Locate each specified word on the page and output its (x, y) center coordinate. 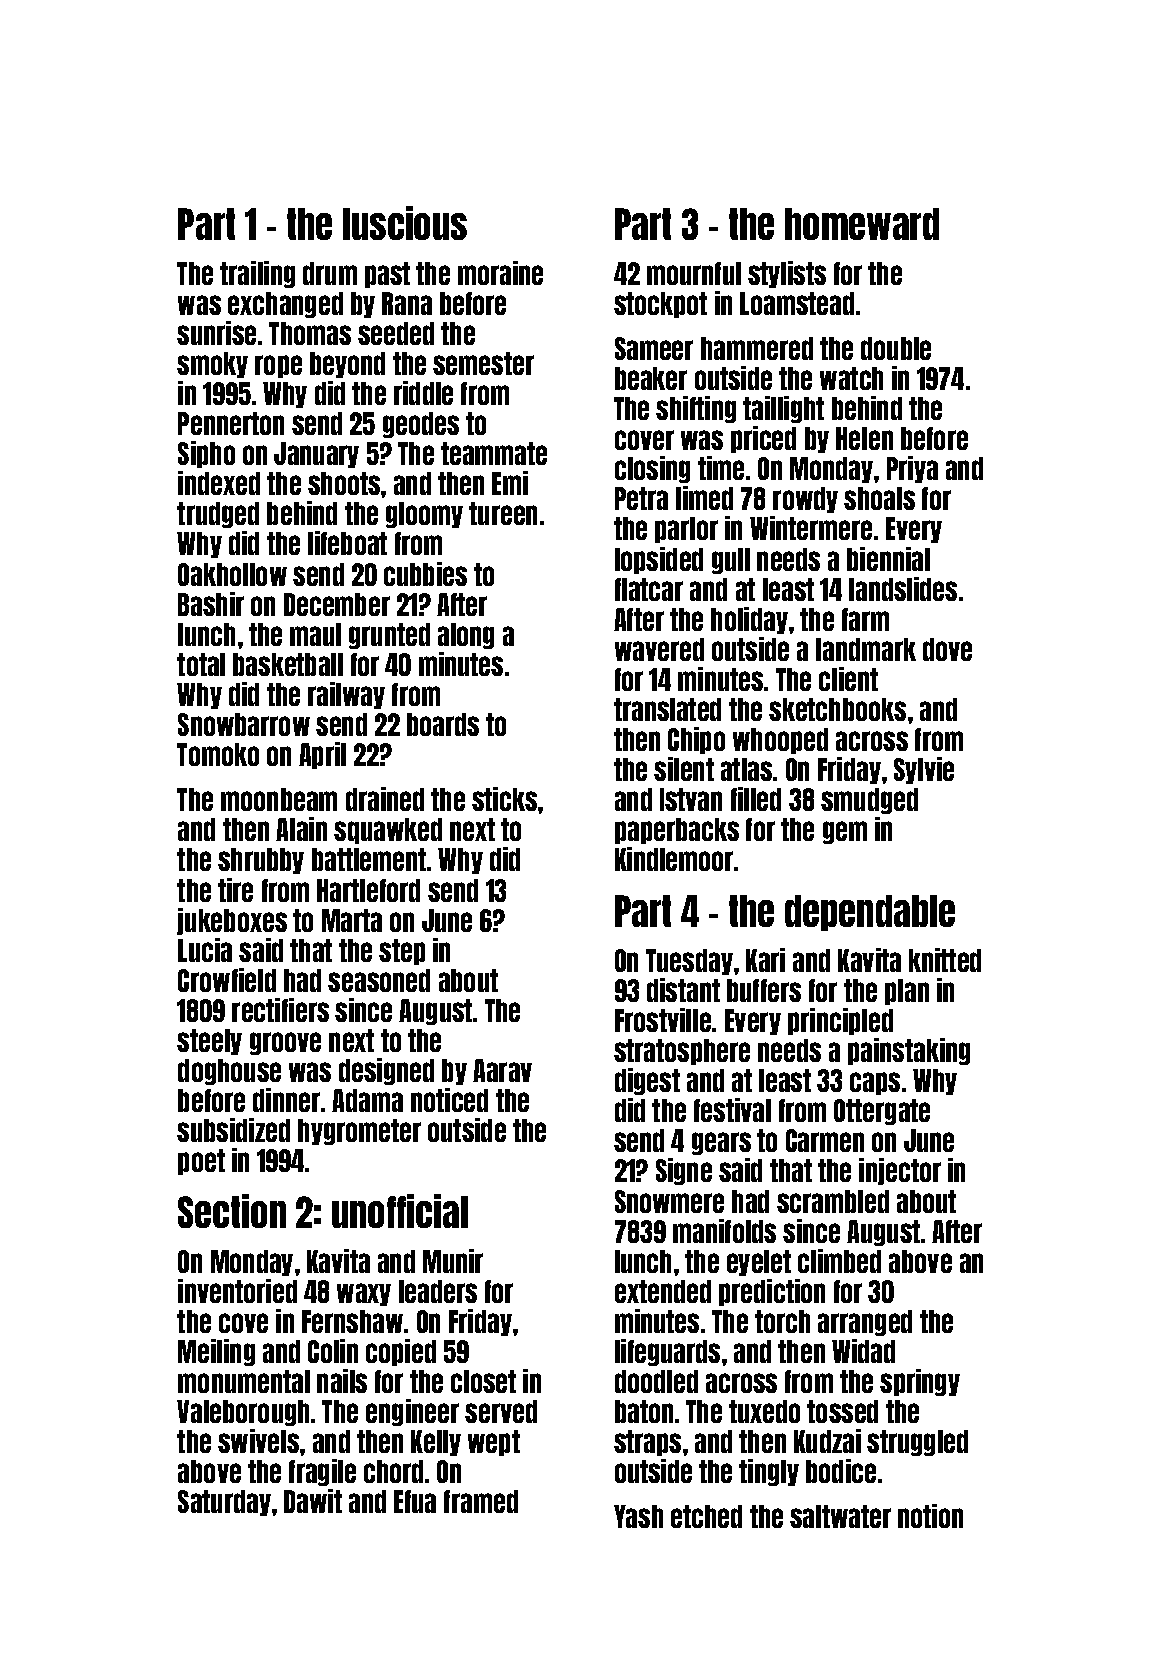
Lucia (205, 950)
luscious (405, 223)
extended (663, 1291)
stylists (787, 274)
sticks (504, 799)
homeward (862, 224)
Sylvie (924, 770)
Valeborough (243, 1413)
